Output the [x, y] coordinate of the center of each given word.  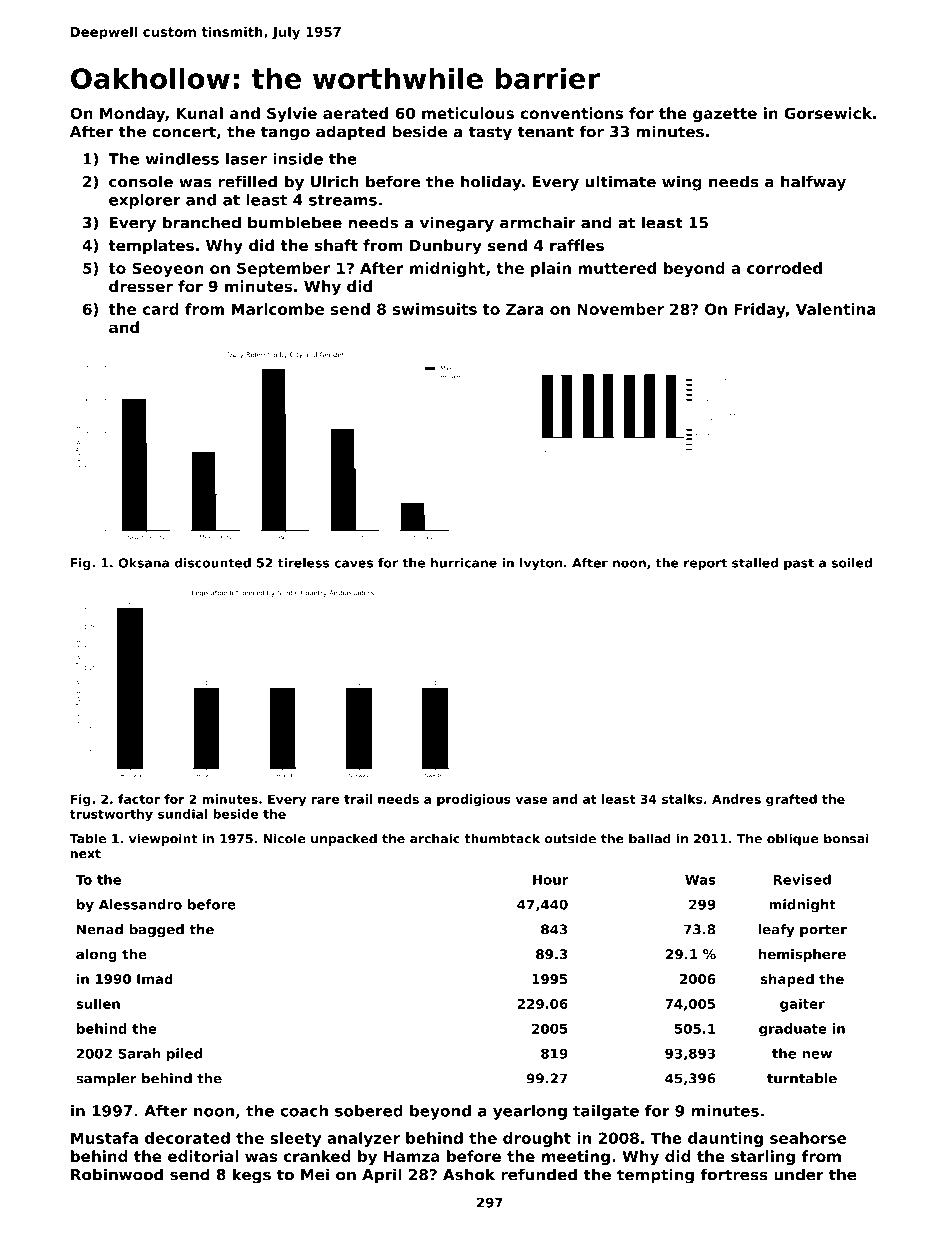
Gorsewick [828, 113]
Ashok [469, 1174]
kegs [252, 1176]
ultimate [620, 181]
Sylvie [292, 114]
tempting [655, 1176]
